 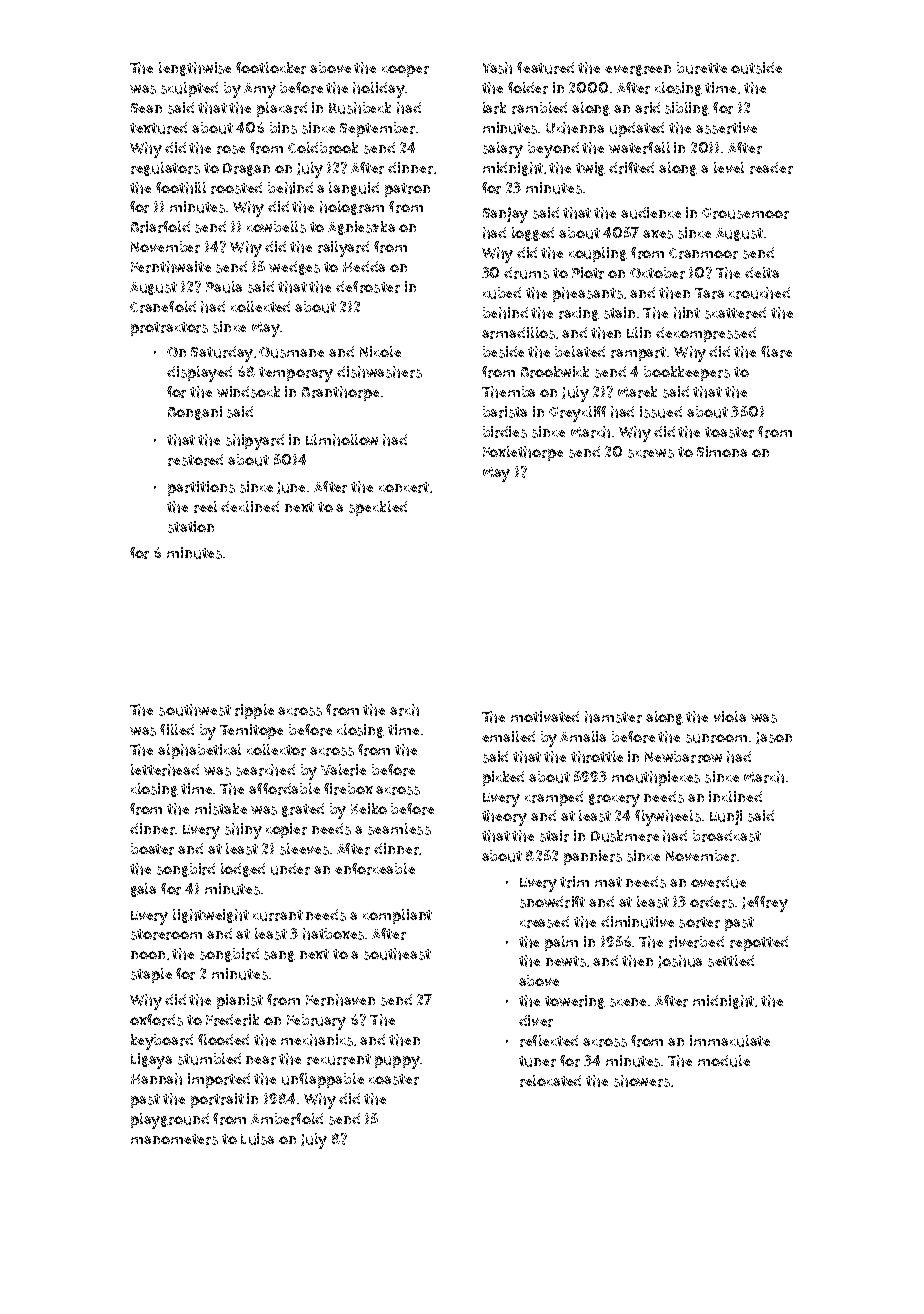 What do you see at coordinates (518, 333) in the screenshot?
I see `armadillos` at bounding box center [518, 333].
